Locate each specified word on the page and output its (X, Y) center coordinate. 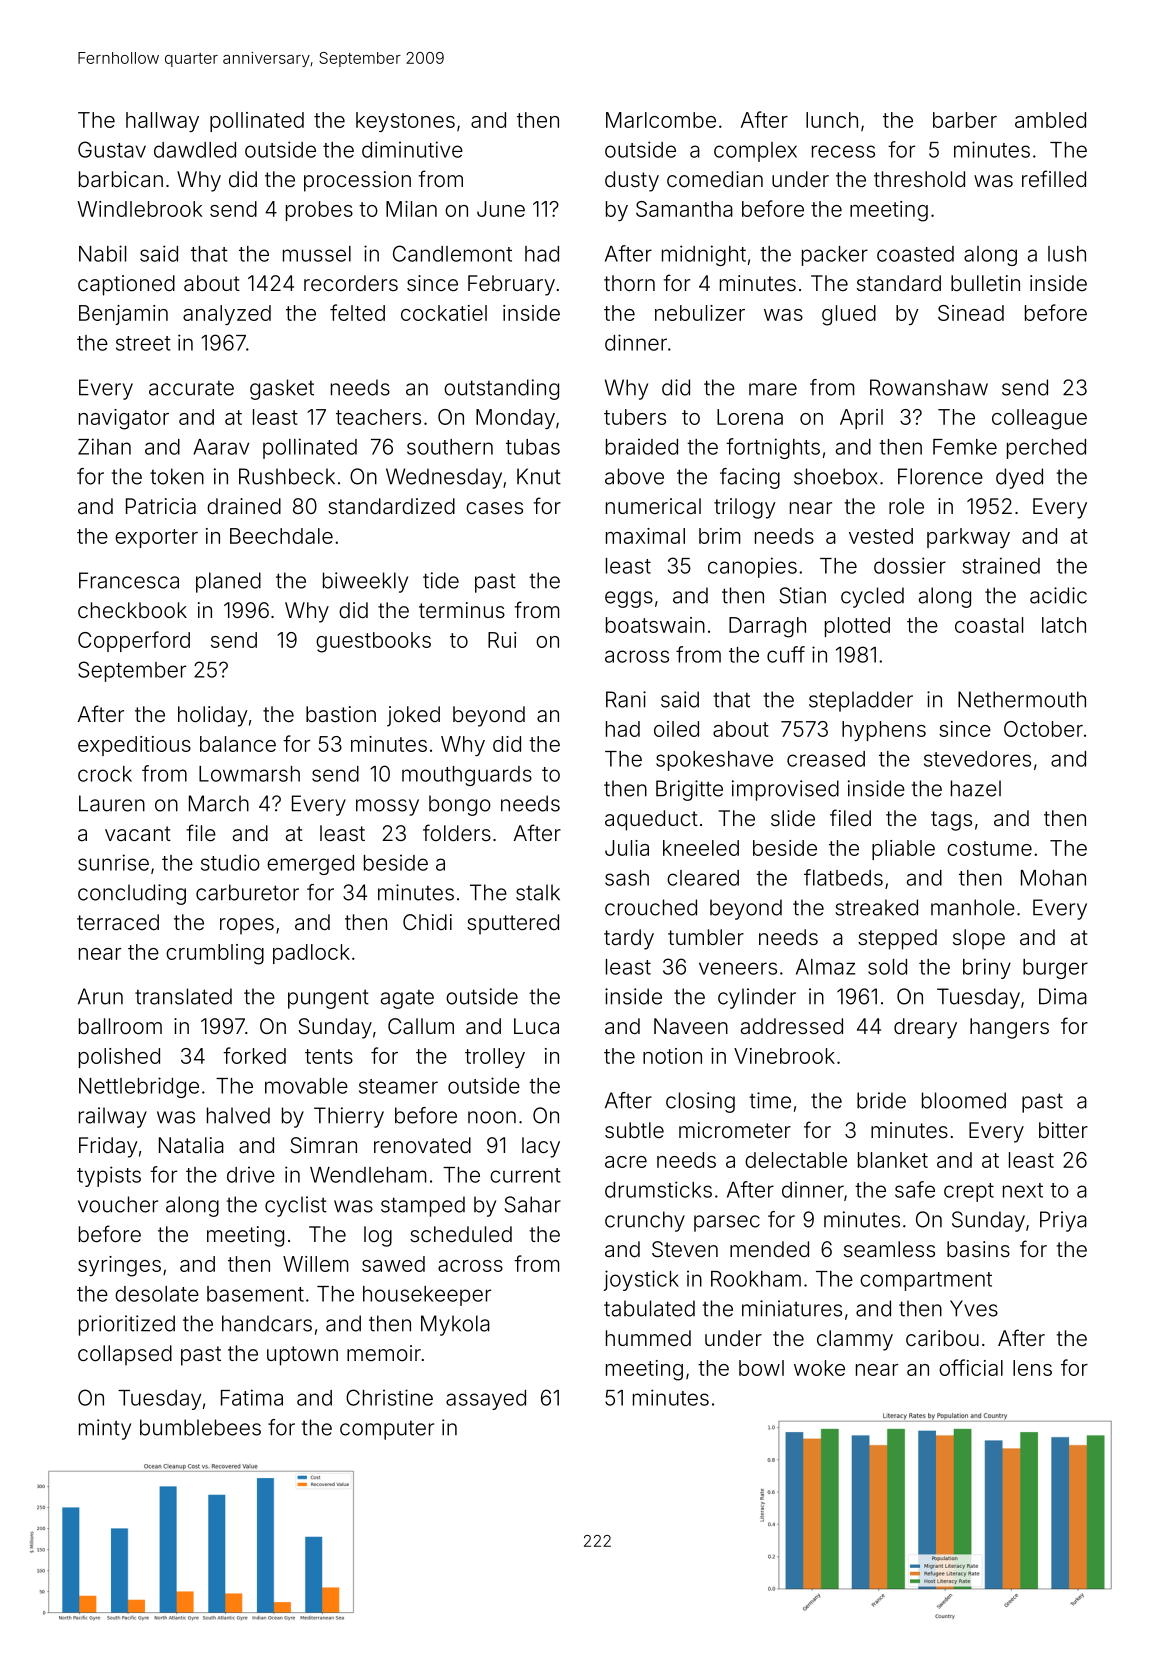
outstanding (501, 389)
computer (387, 1430)
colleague (1039, 419)
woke (819, 1368)
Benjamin (123, 315)
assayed (486, 1400)
